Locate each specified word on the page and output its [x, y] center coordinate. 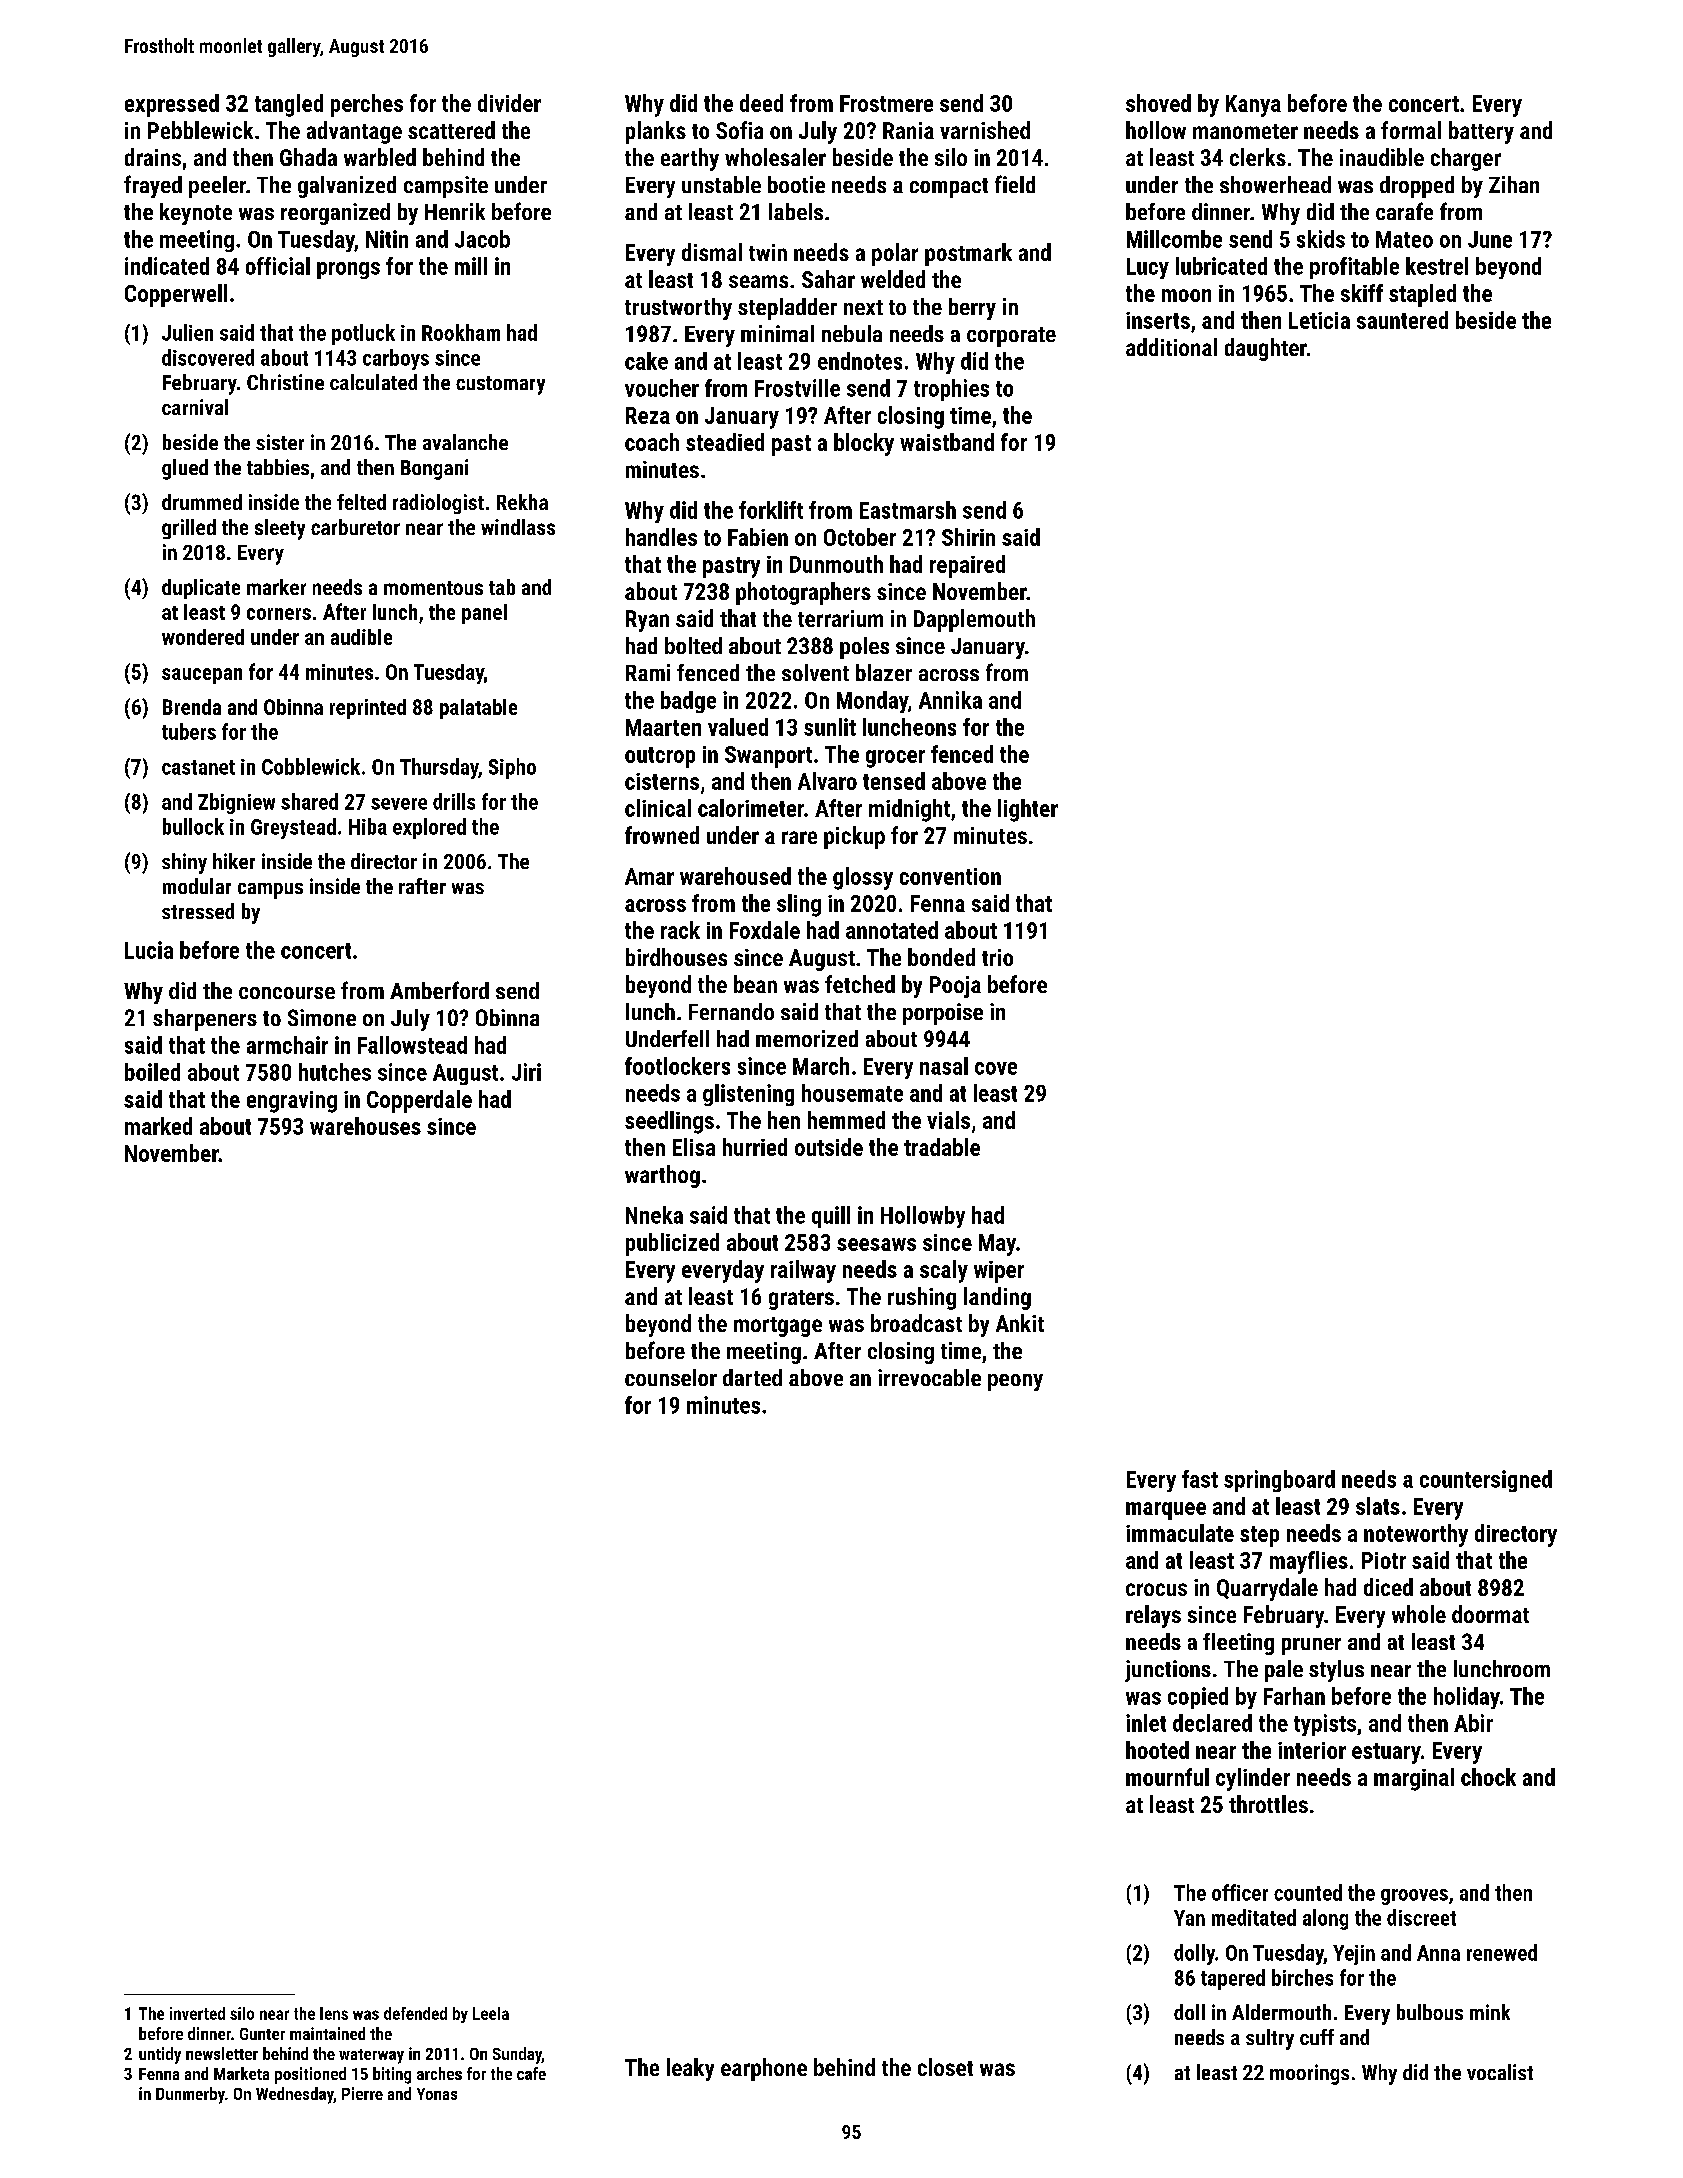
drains [153, 157]
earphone [764, 2069]
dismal [712, 252]
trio [997, 957]
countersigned [1486, 1481]
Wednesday [295, 2095]
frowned [662, 835]
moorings [1309, 2074]
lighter [1028, 810]
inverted [197, 2013]
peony [1015, 1382]
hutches [335, 1072]
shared [309, 801]
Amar [649, 876]
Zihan [1514, 184]
